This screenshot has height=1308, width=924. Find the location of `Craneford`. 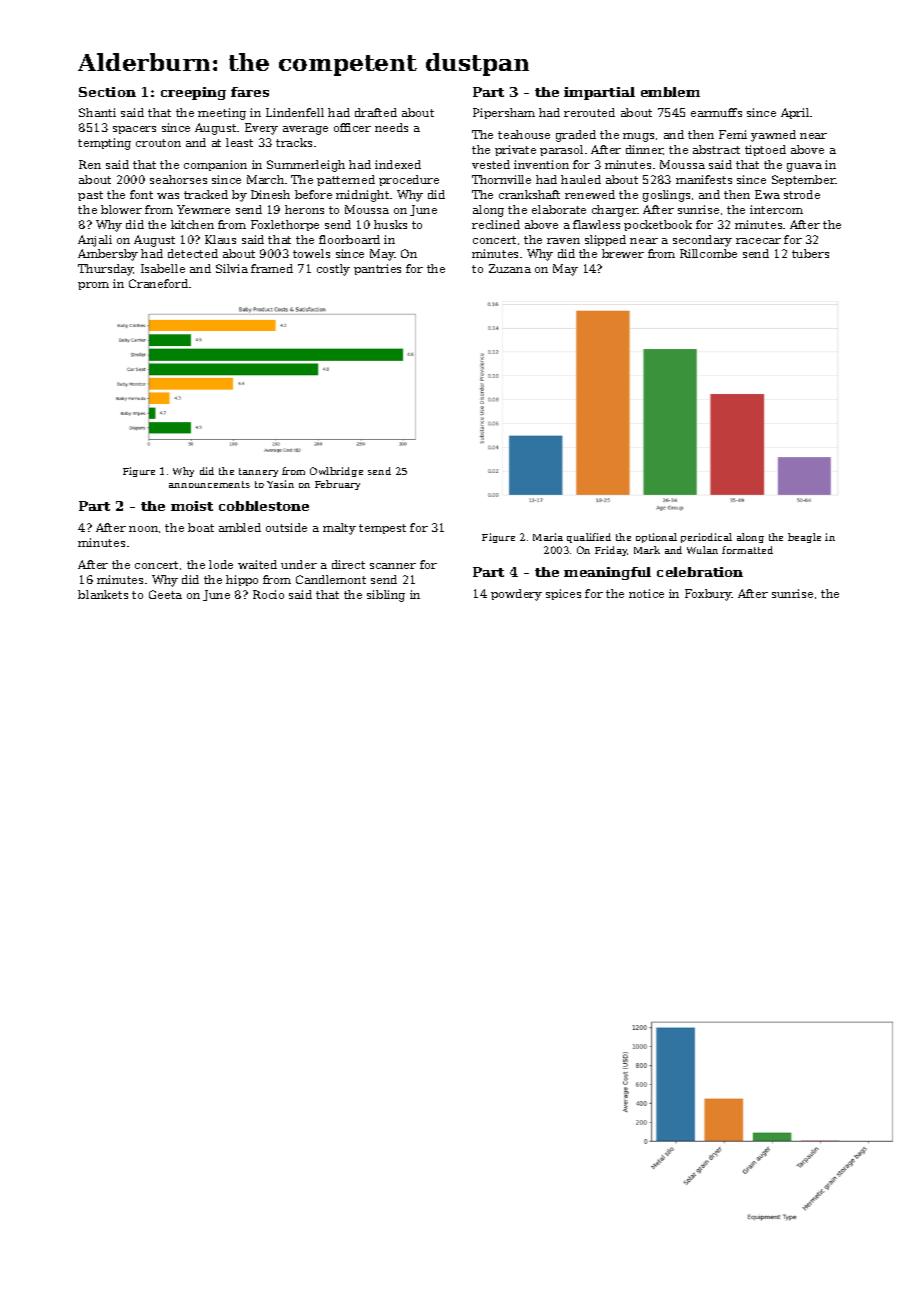

Craneford is located at coordinates (158, 283).
